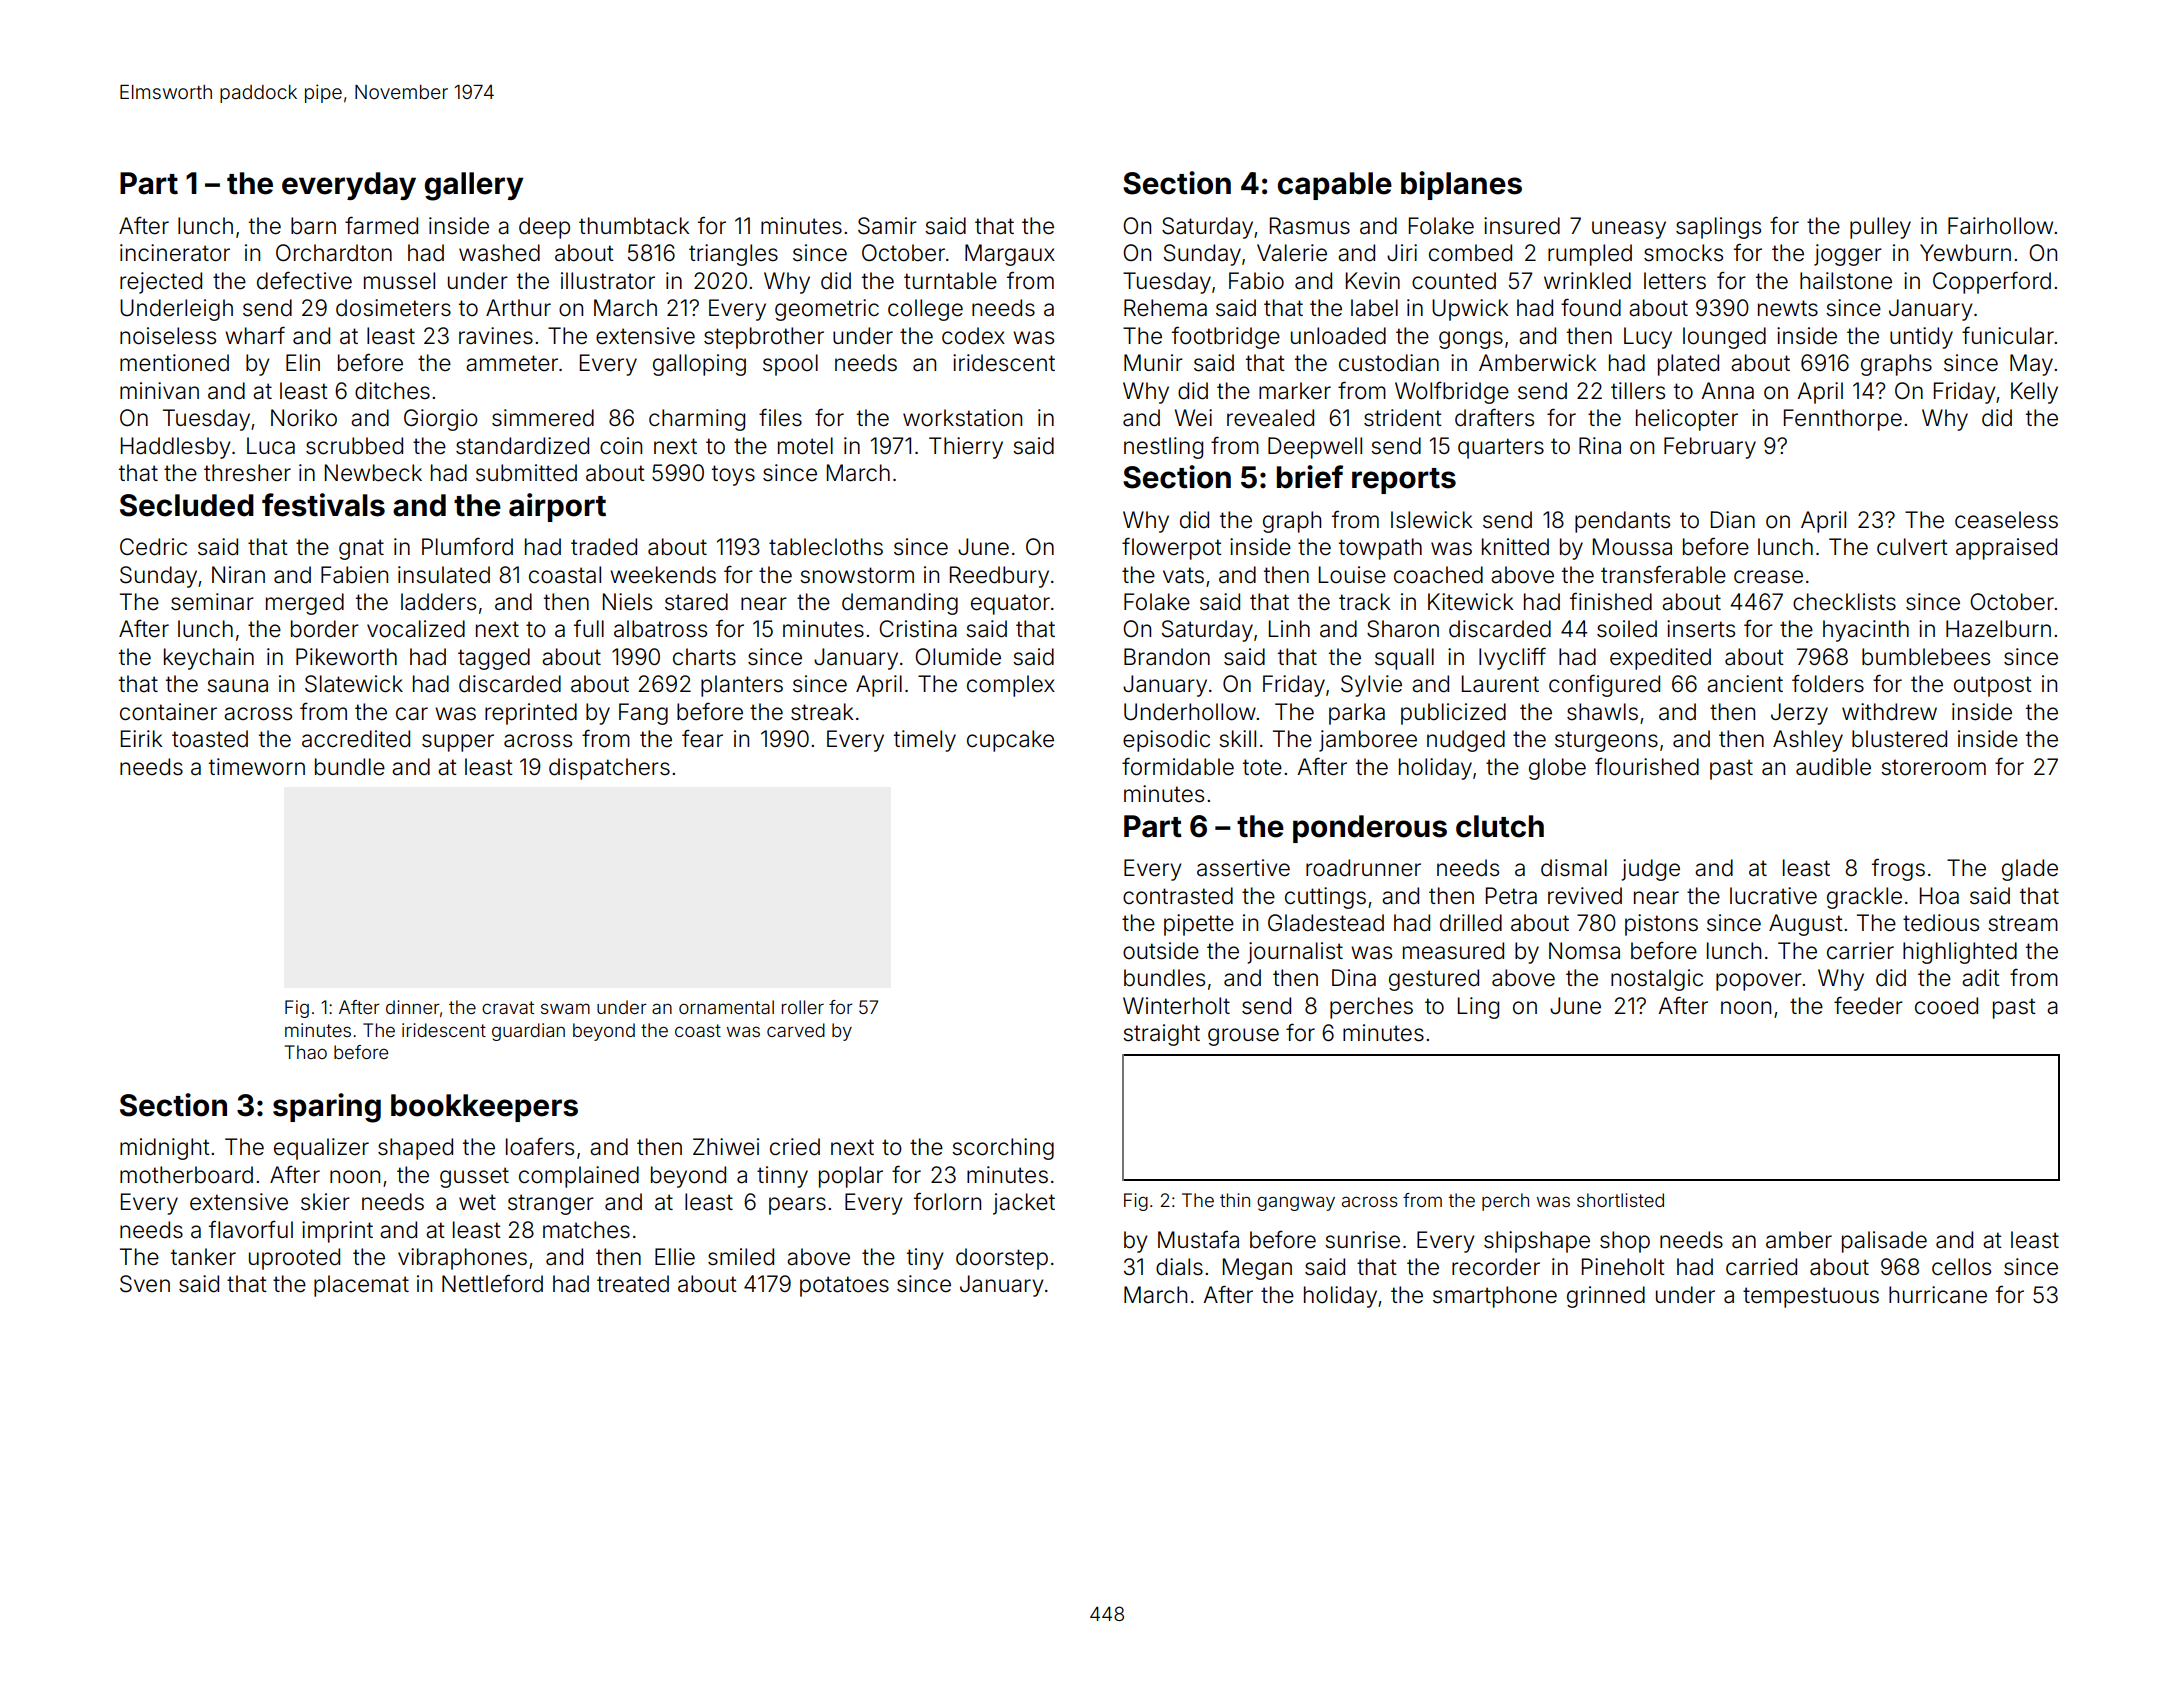 The height and width of the image is (1683, 2178). Describe the element at coordinates (474, 186) in the image. I see `gallery` at that location.
